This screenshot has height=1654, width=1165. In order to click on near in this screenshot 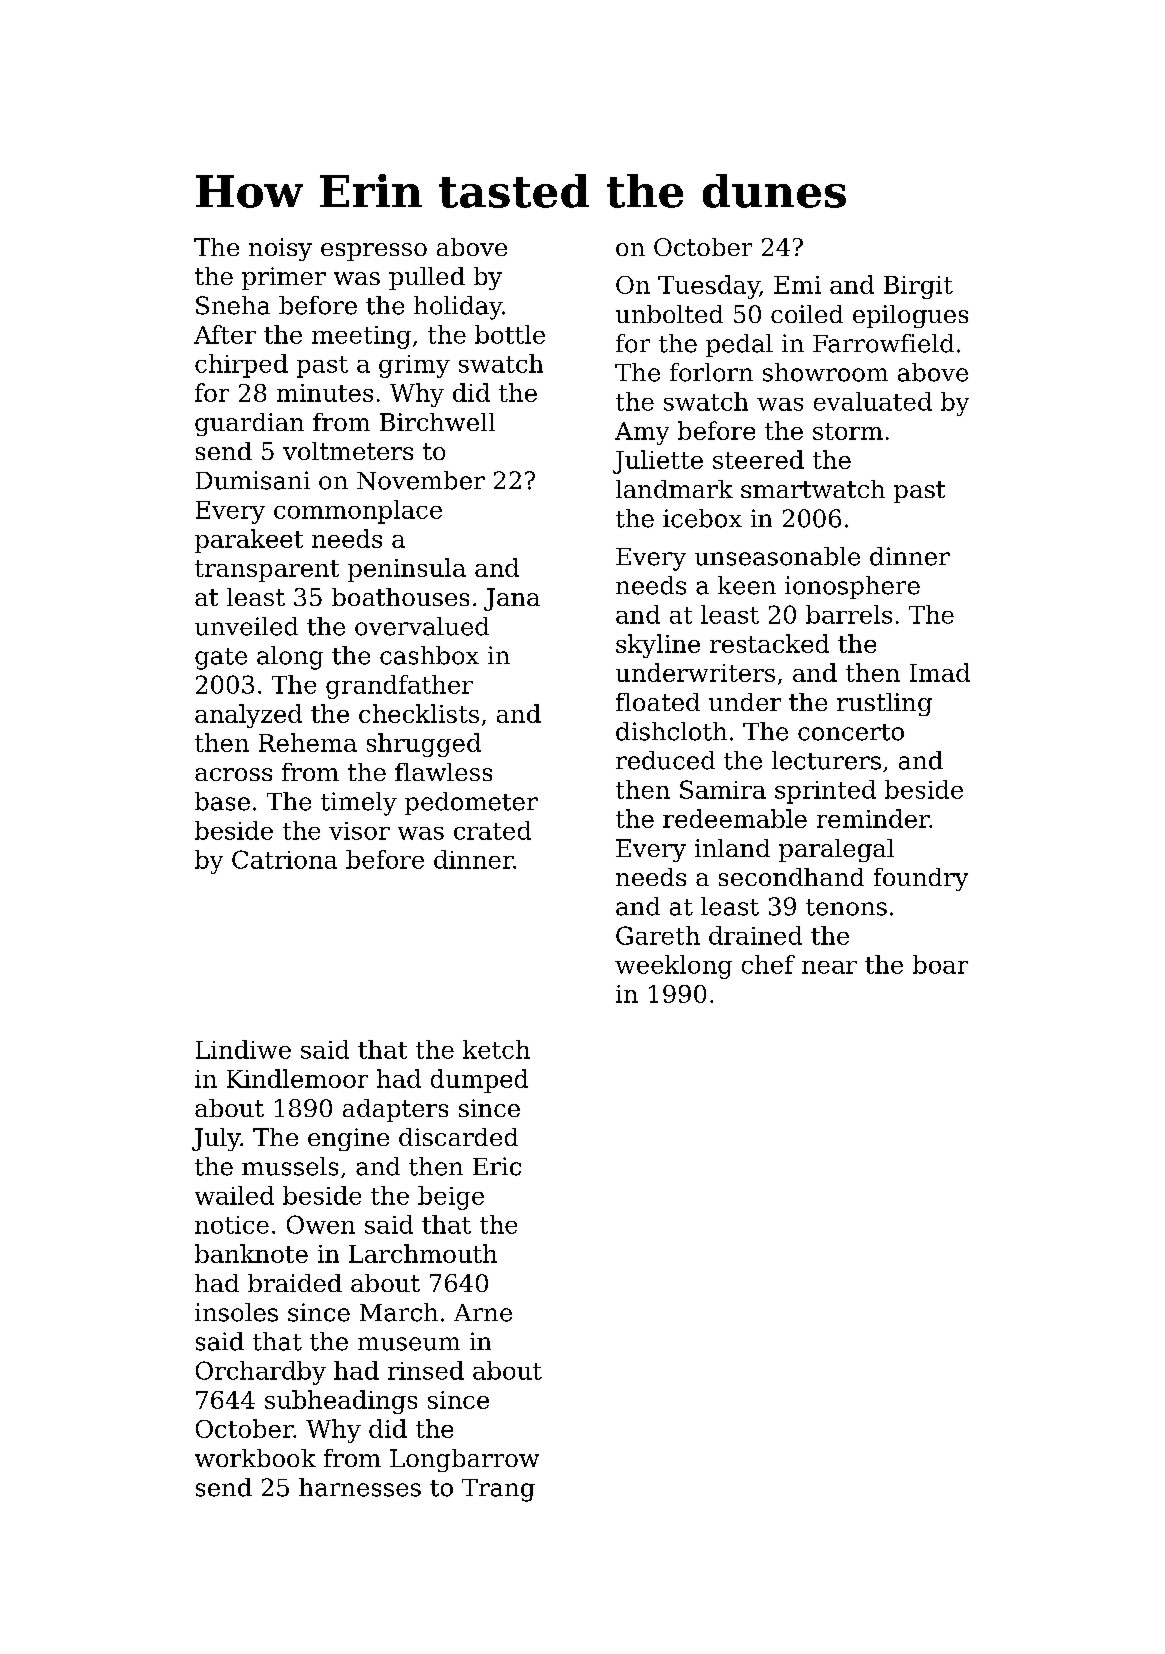, I will do `click(829, 967)`.
